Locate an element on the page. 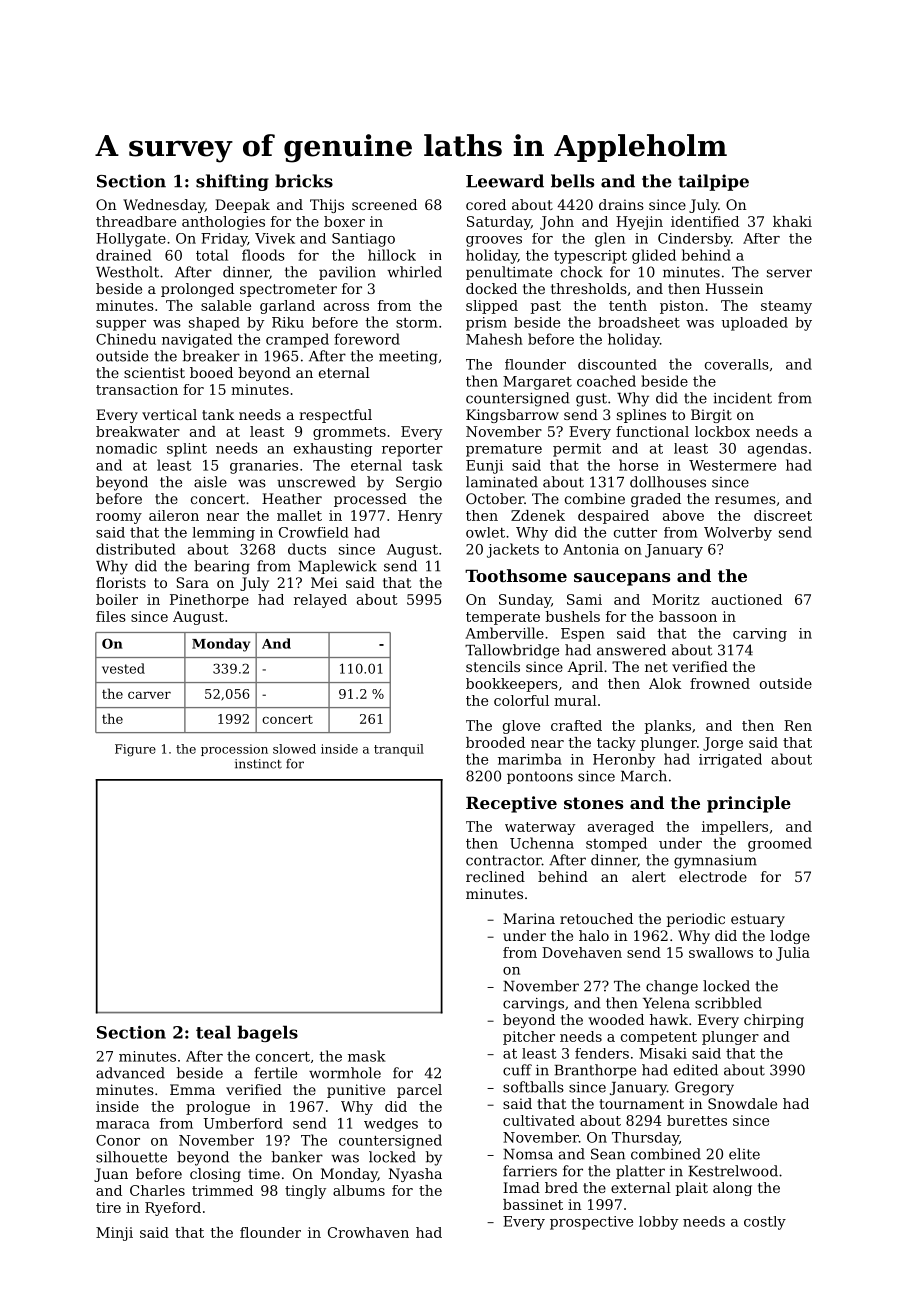 The image size is (908, 1316). shifting is located at coordinates (232, 182).
